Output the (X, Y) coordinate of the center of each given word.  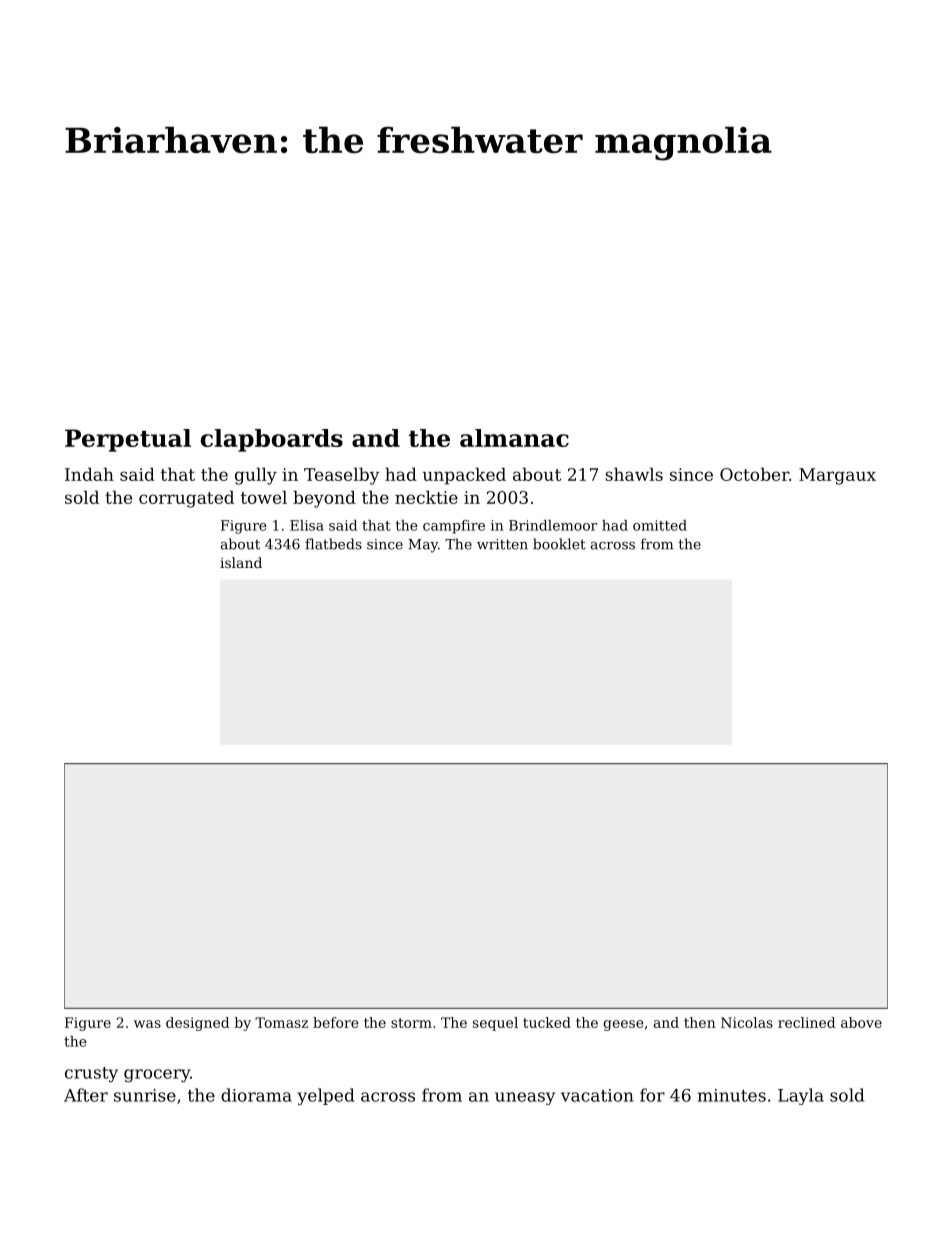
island (241, 562)
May (423, 546)
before (336, 1022)
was (147, 1024)
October (754, 474)
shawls (634, 474)
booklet (559, 544)
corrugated (186, 499)
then (700, 1022)
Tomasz (281, 1022)
